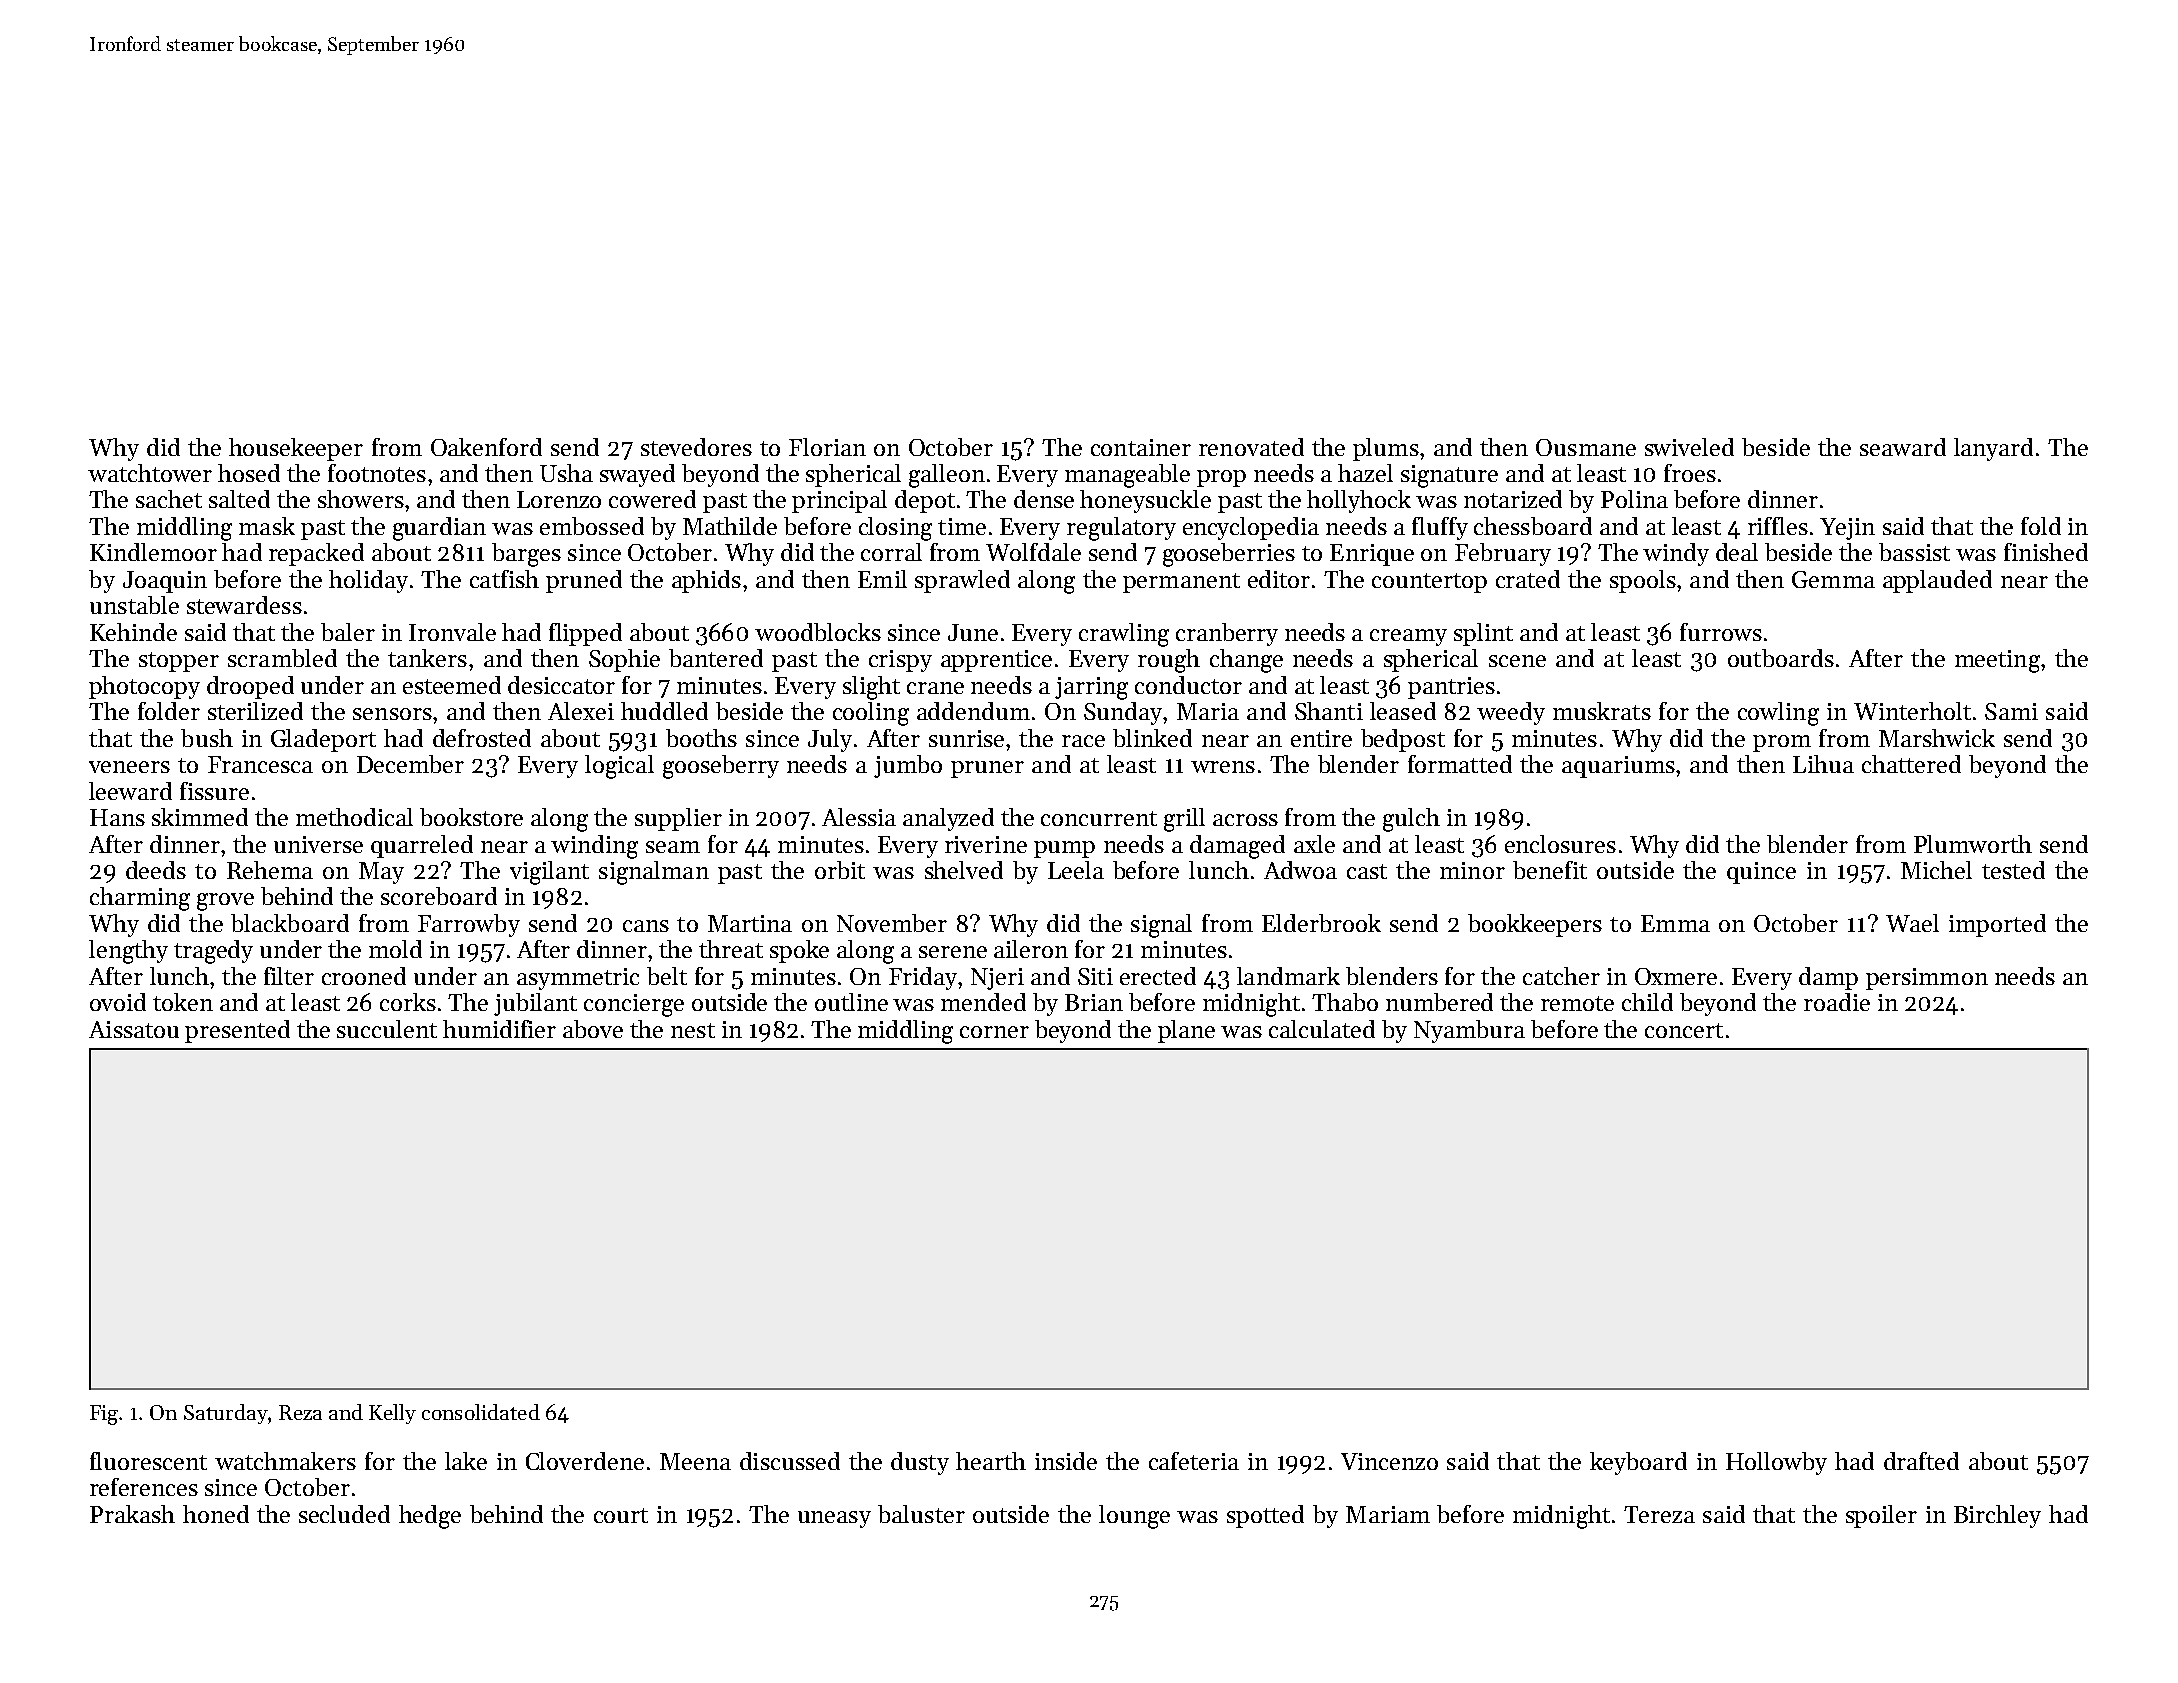 The width and height of the page is (2178, 1683). Describe the element at coordinates (200, 817) in the page. I see `skimmed` at that location.
